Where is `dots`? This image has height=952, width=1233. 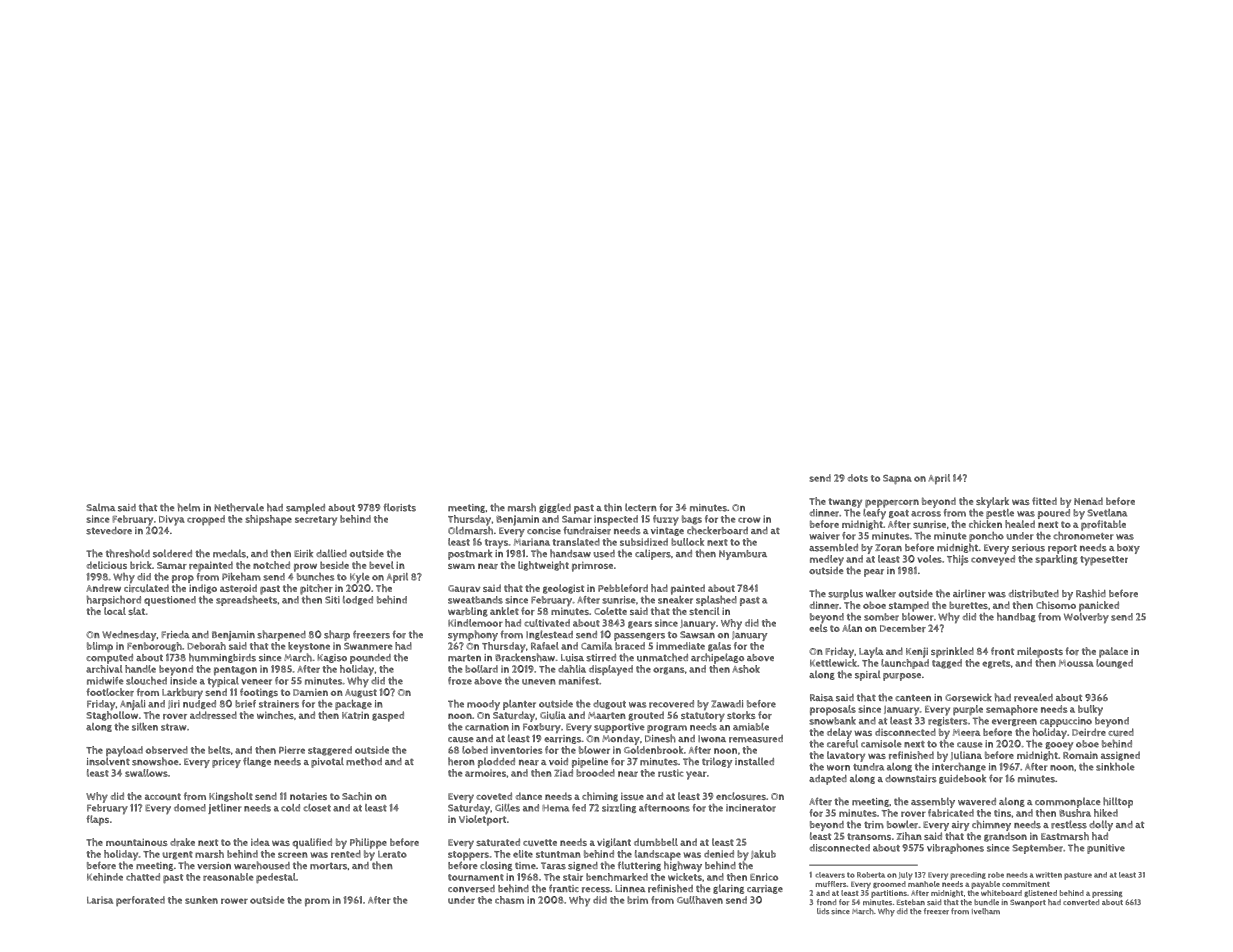 dots is located at coordinates (857, 478).
